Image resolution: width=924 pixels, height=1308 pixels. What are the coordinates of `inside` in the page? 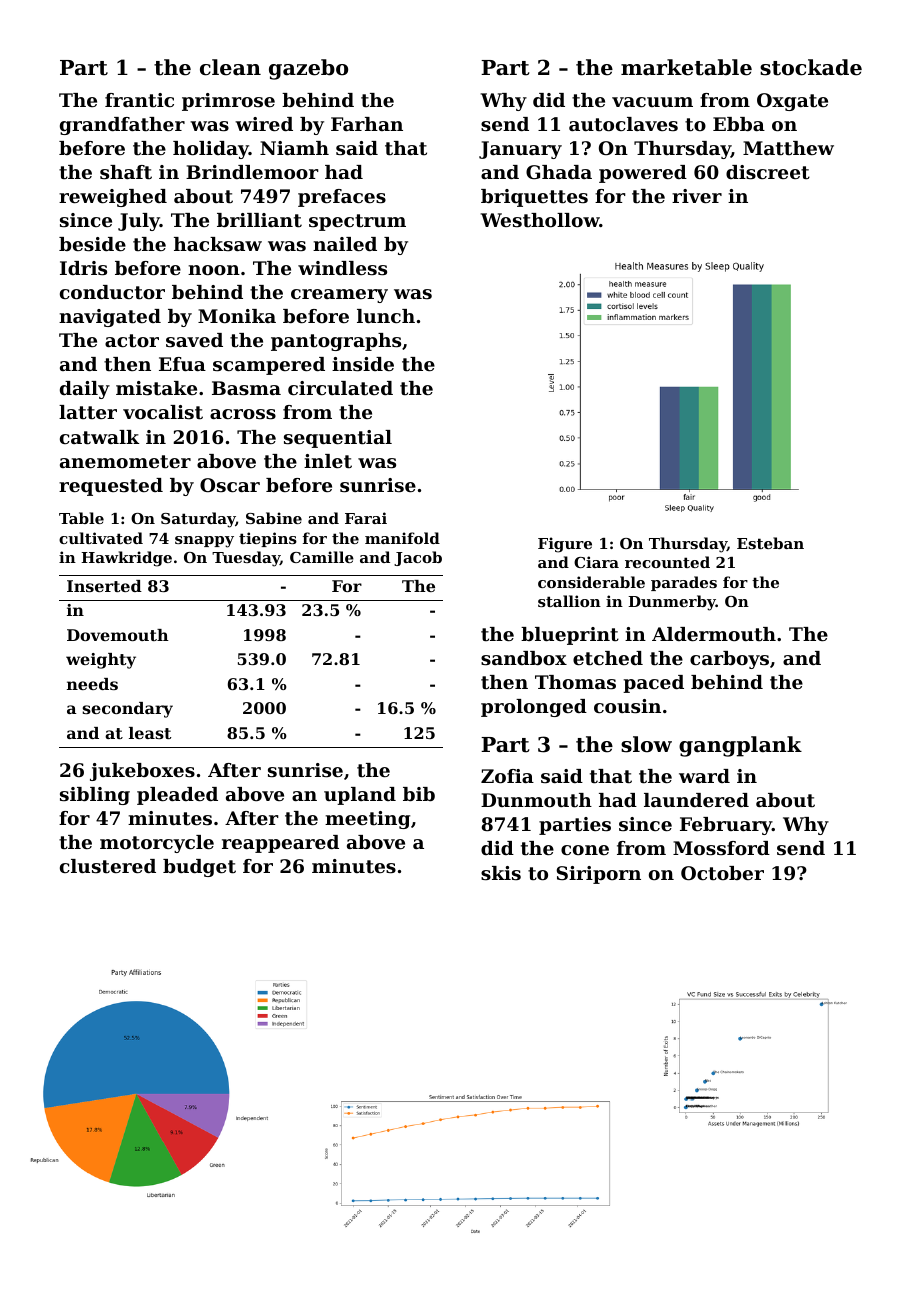 It's located at (363, 364).
